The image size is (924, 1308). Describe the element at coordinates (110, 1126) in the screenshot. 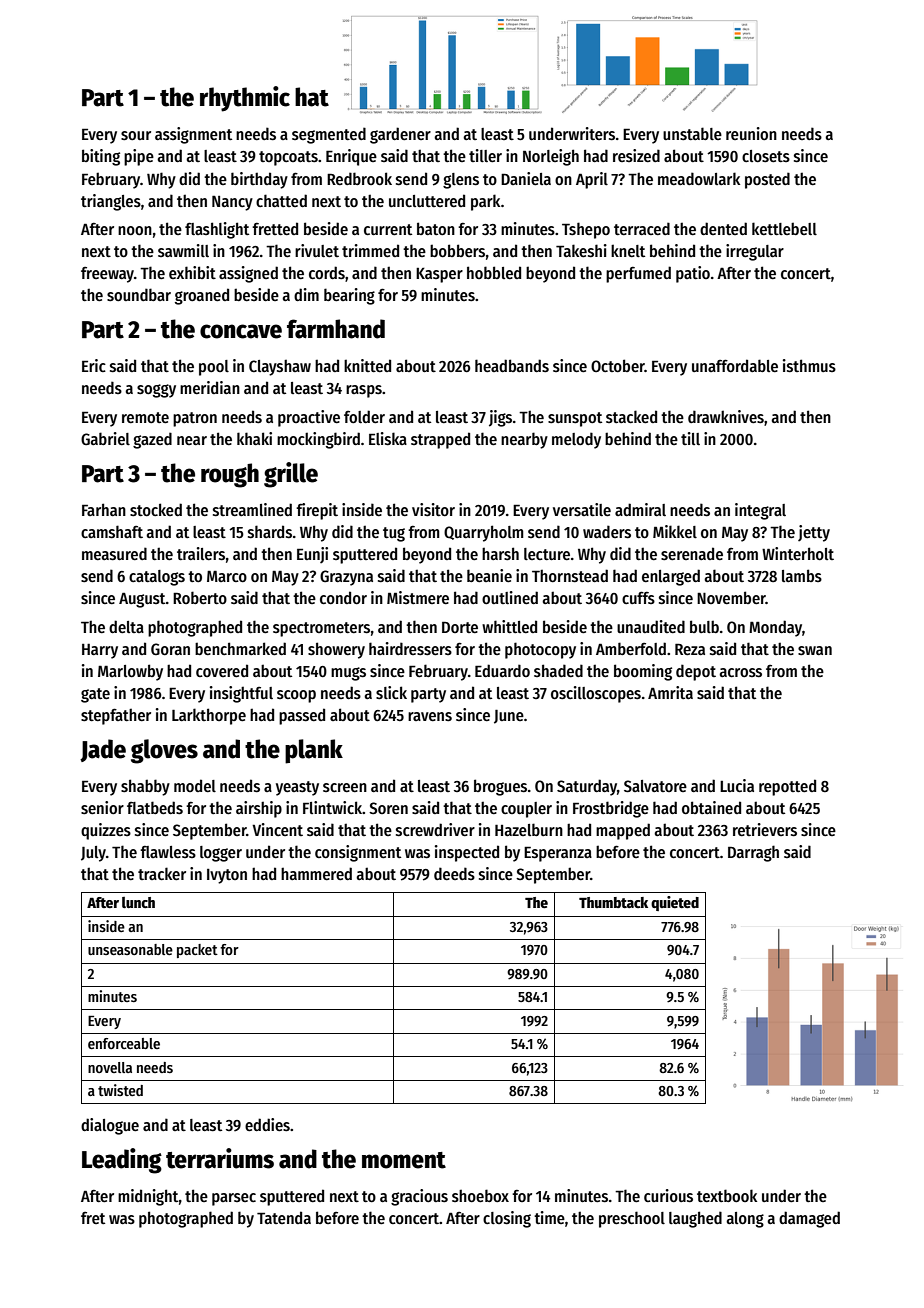

I see `dialogue` at that location.
